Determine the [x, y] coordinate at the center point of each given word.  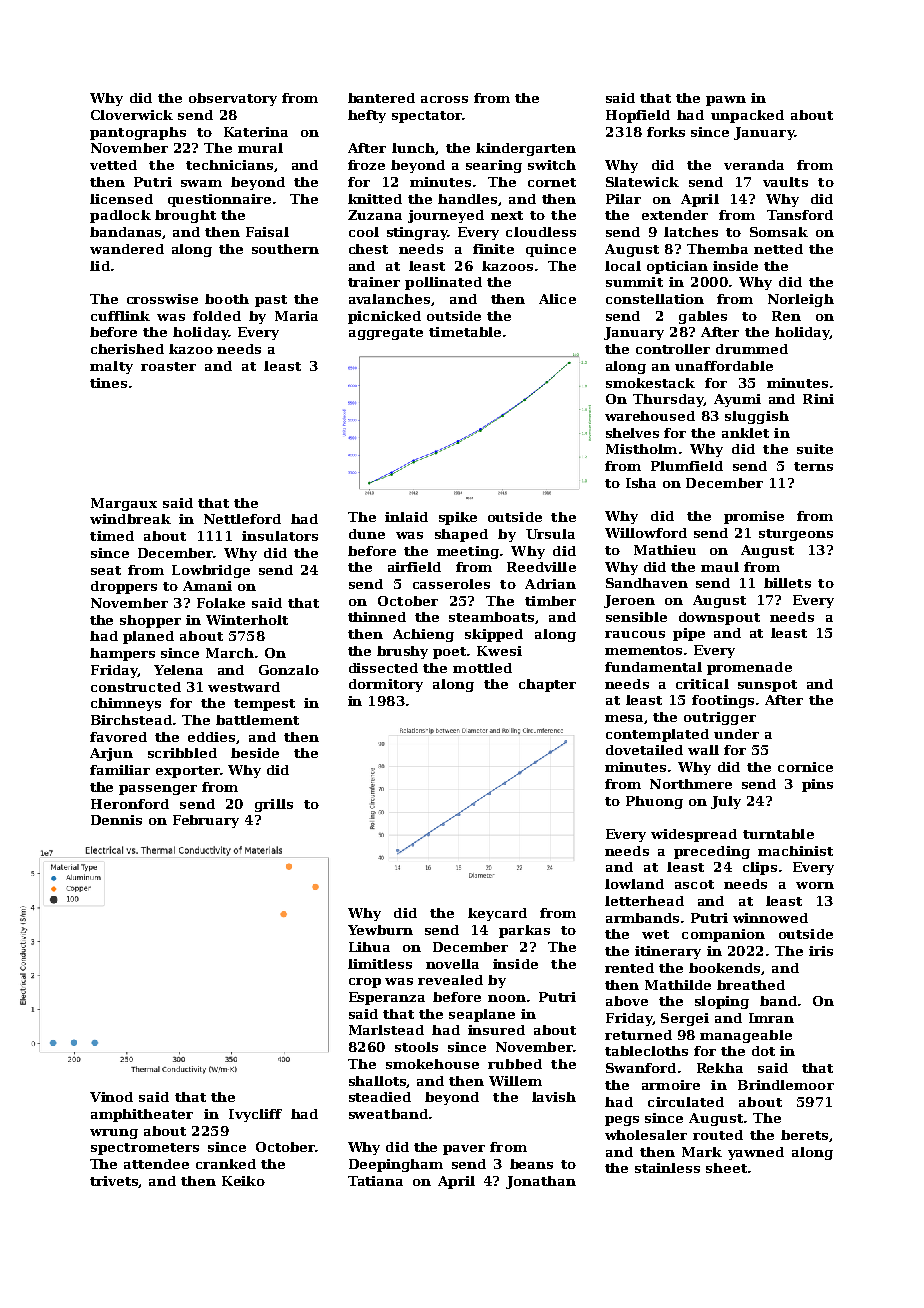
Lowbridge [211, 571]
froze [366, 165]
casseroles [451, 584]
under [736, 734]
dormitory [386, 685]
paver [464, 1150]
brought [185, 216]
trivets [114, 1182]
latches [691, 232]
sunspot [767, 686]
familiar [120, 770]
